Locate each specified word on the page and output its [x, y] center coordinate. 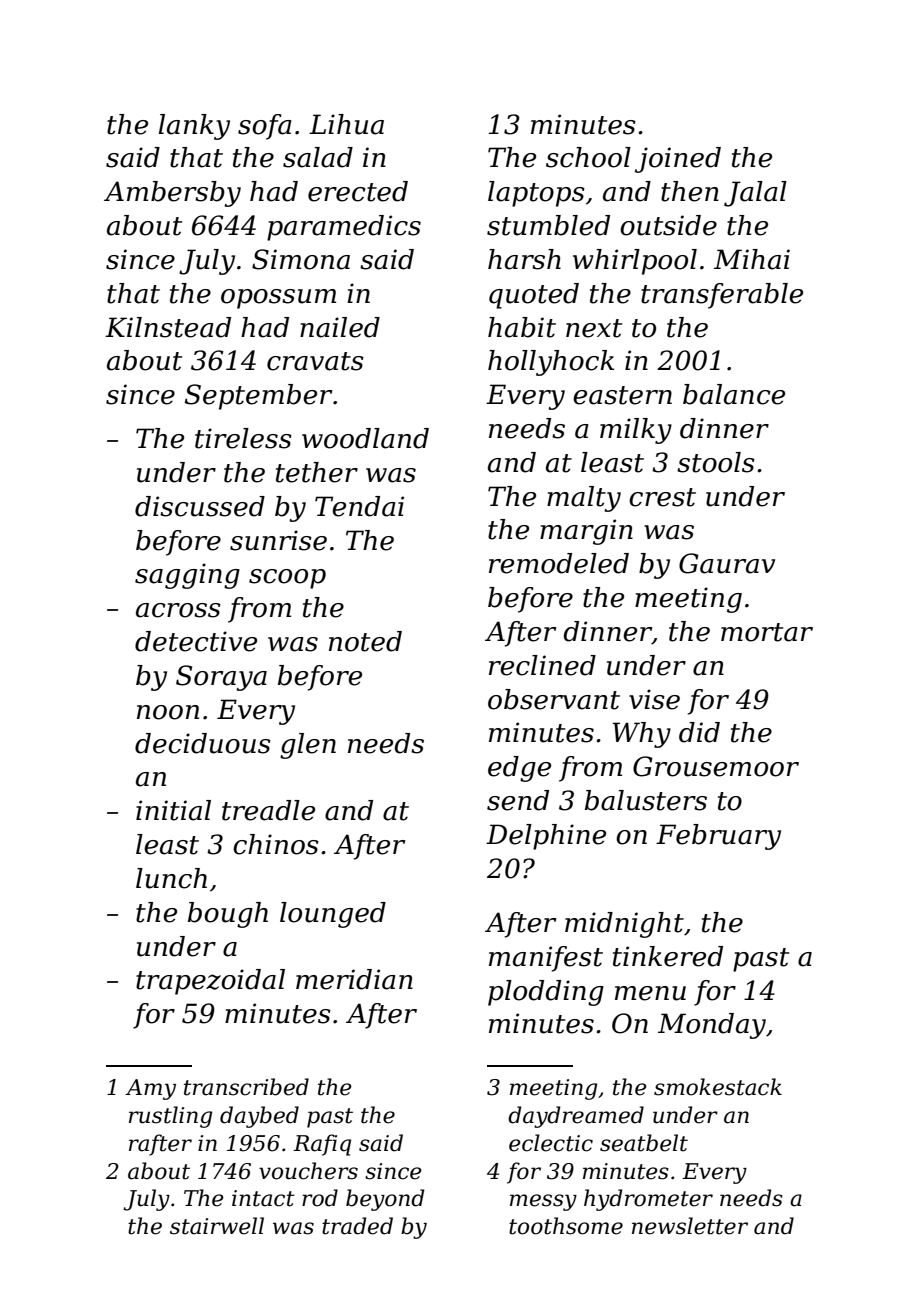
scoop [287, 579]
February [718, 837]
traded [357, 1226]
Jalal [755, 194]
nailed [340, 327]
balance [734, 394]
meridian [354, 979]
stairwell [217, 1226]
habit [522, 327]
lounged [333, 915]
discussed [200, 506]
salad [318, 157]
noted [365, 641]
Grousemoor [716, 766]
